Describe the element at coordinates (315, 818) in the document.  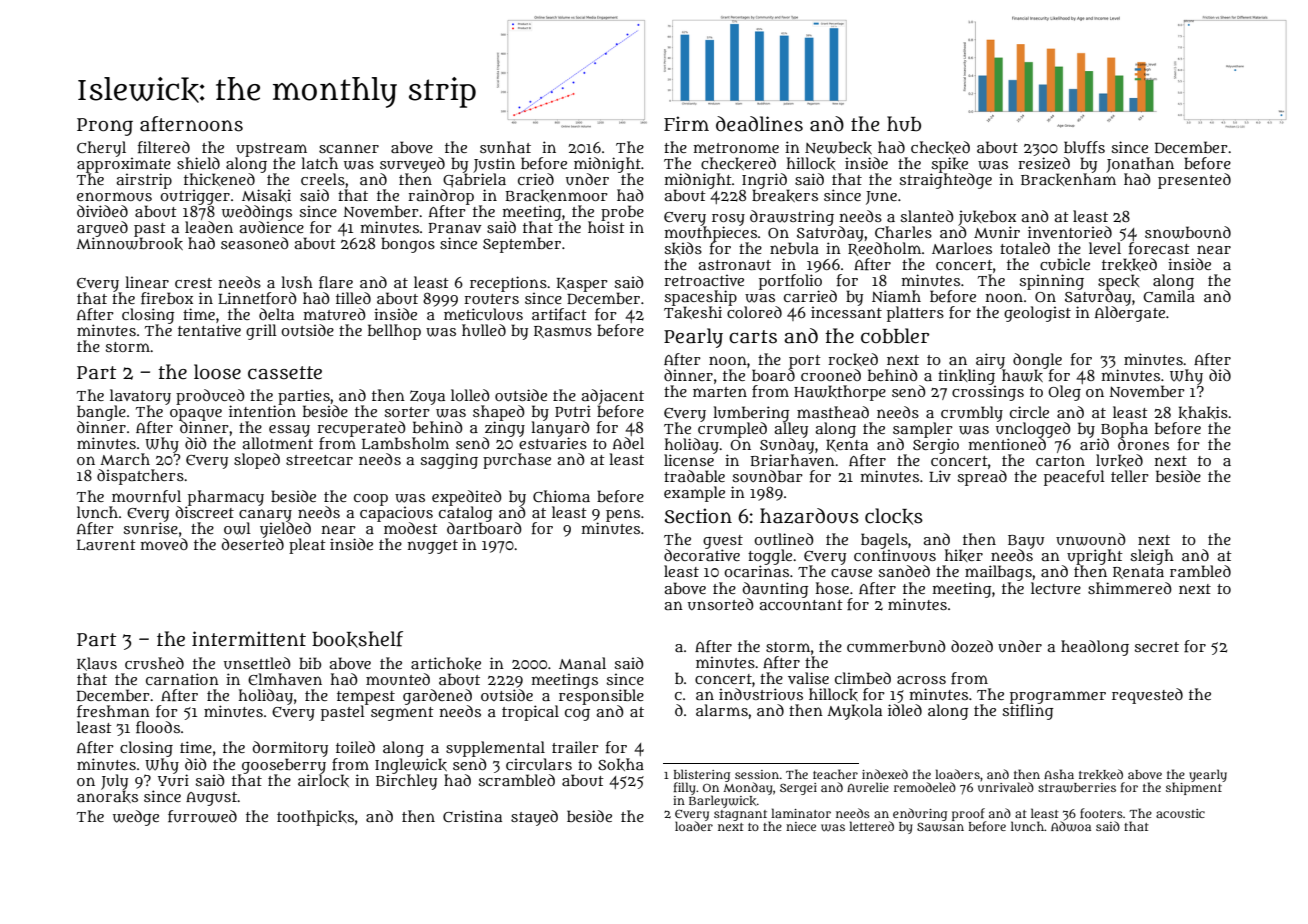
I see `toothpicks` at that location.
